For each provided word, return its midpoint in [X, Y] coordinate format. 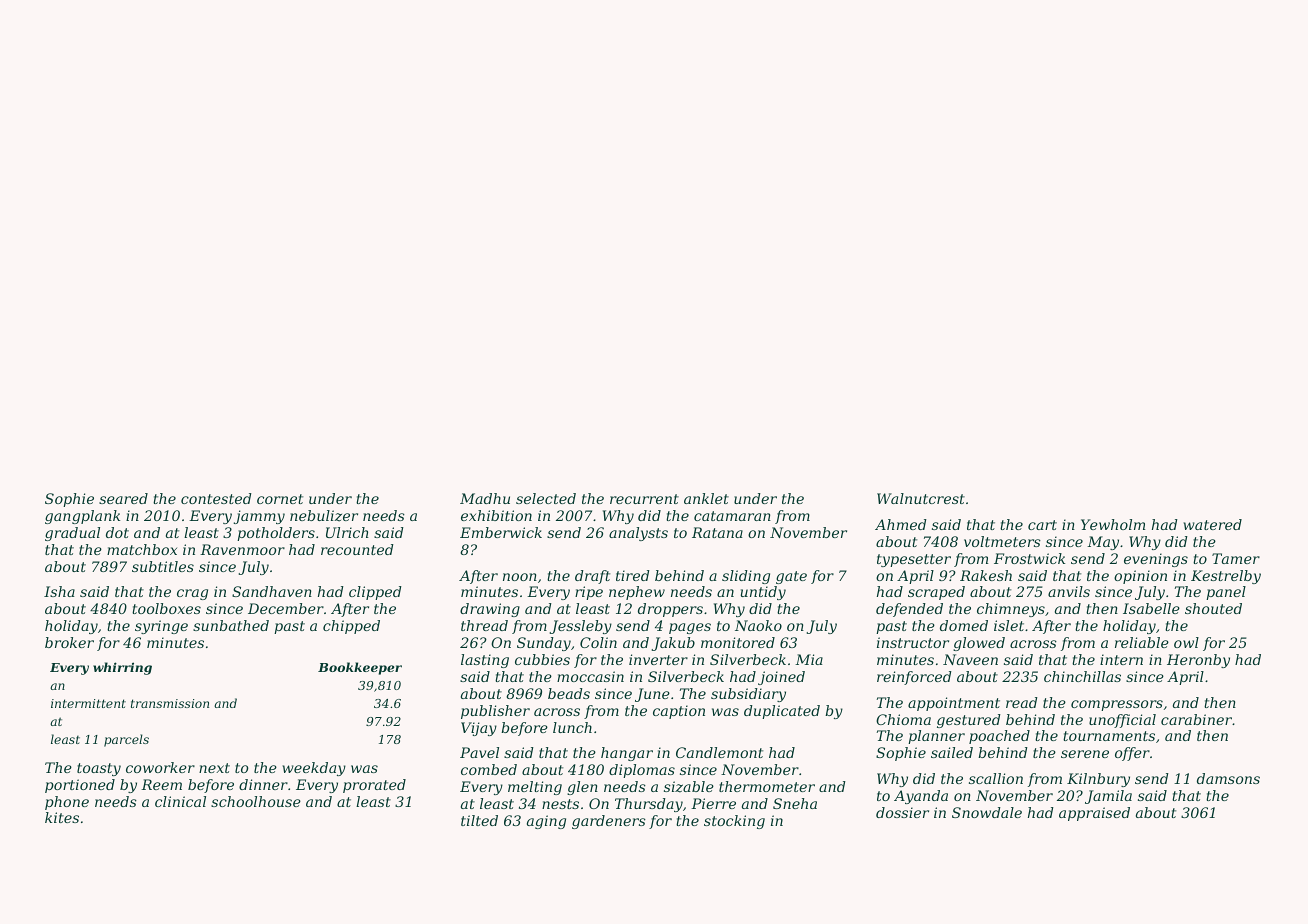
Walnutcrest [921, 498]
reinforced [914, 678]
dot [117, 532]
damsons [1228, 778]
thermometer [767, 786]
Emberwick [501, 532]
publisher [495, 712]
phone [67, 803]
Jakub [673, 644]
